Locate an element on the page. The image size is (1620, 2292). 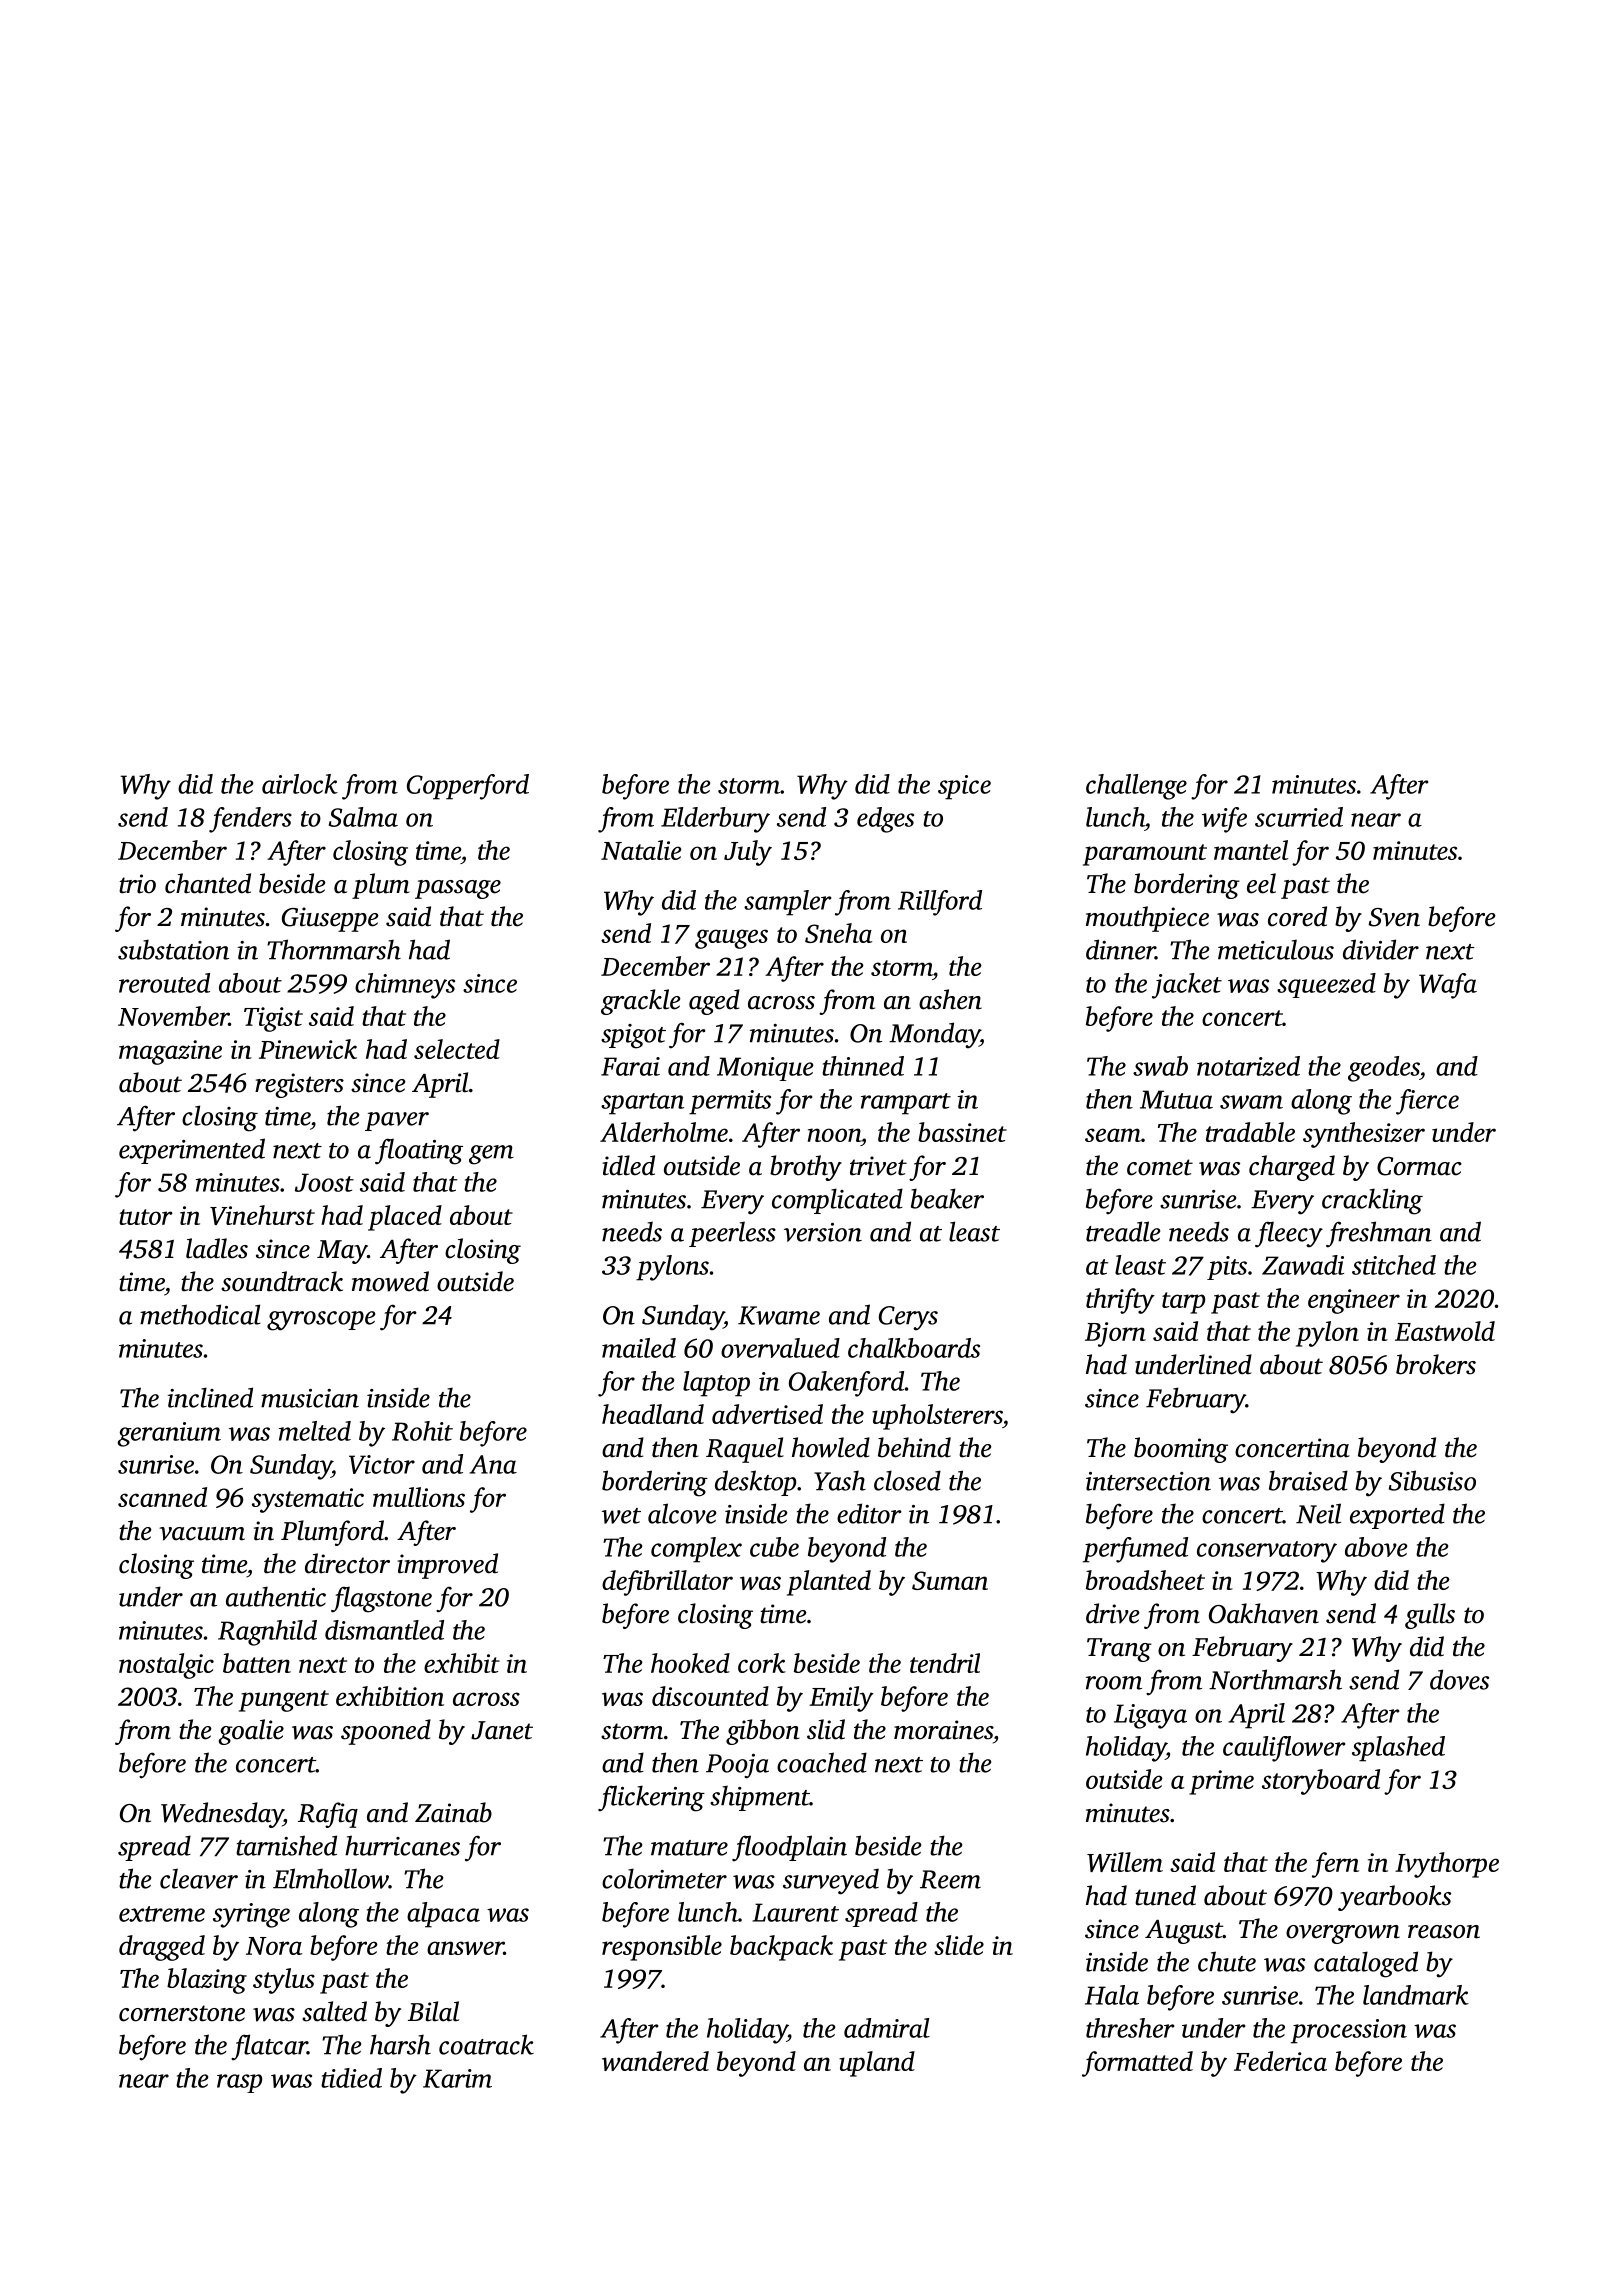
grackle is located at coordinates (641, 1002).
